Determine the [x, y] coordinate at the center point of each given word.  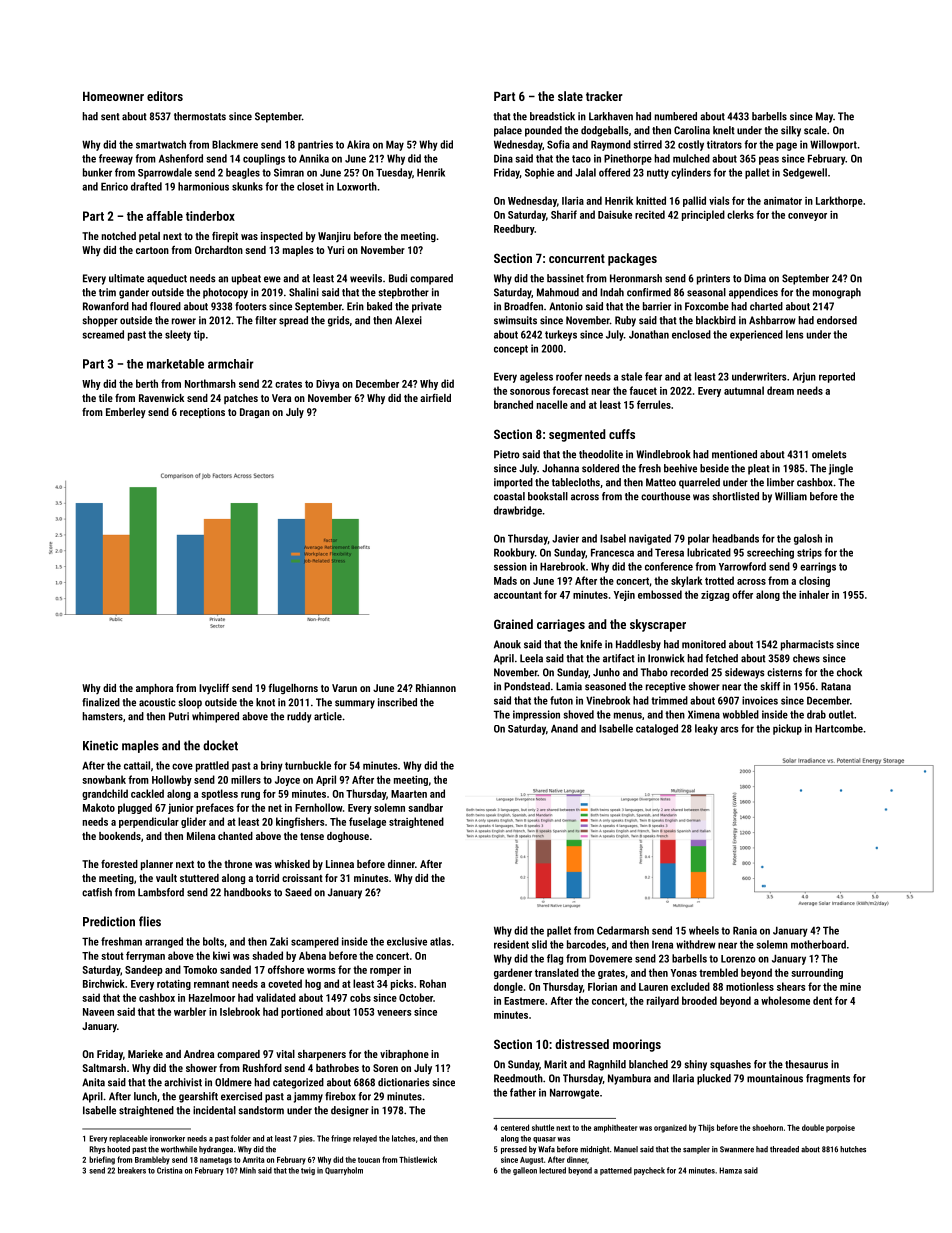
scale [815, 130]
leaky [706, 729]
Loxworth [357, 186]
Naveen [98, 1012]
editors [165, 96]
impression [536, 715]
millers [246, 779]
